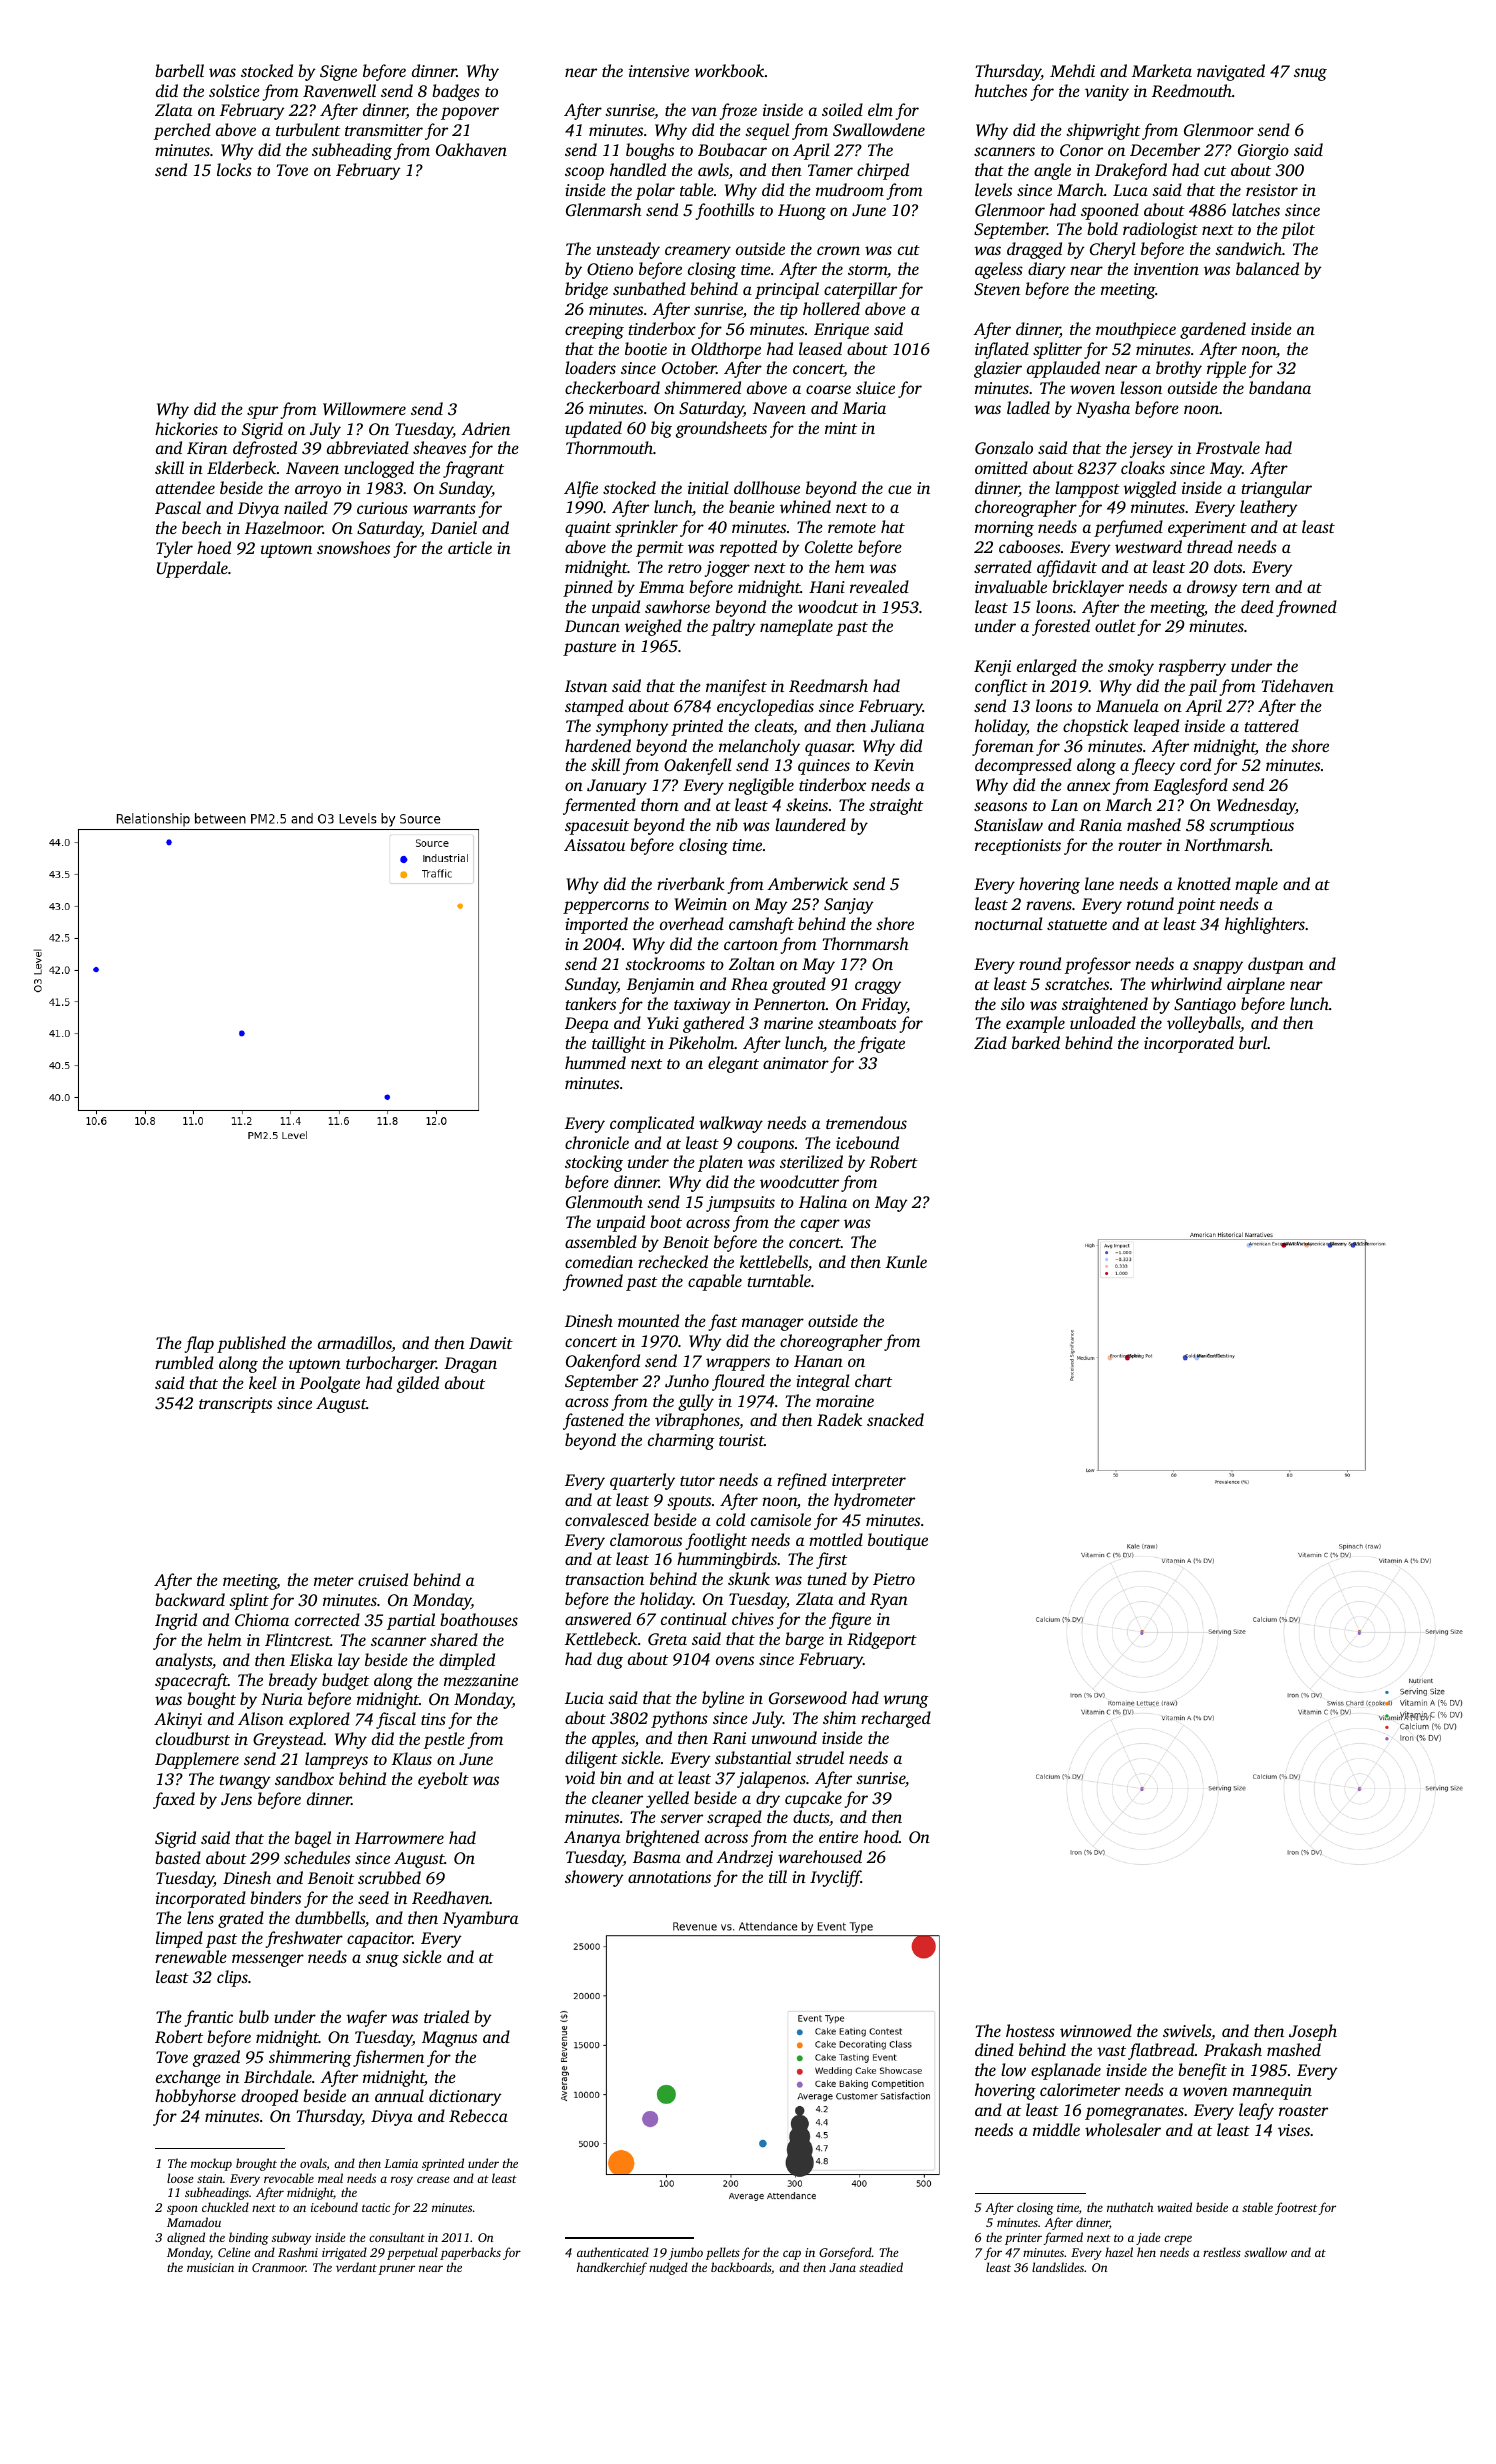 Image resolution: width=1496 pixels, height=2464 pixels. What do you see at coordinates (599, 806) in the screenshot?
I see `fermented` at bounding box center [599, 806].
